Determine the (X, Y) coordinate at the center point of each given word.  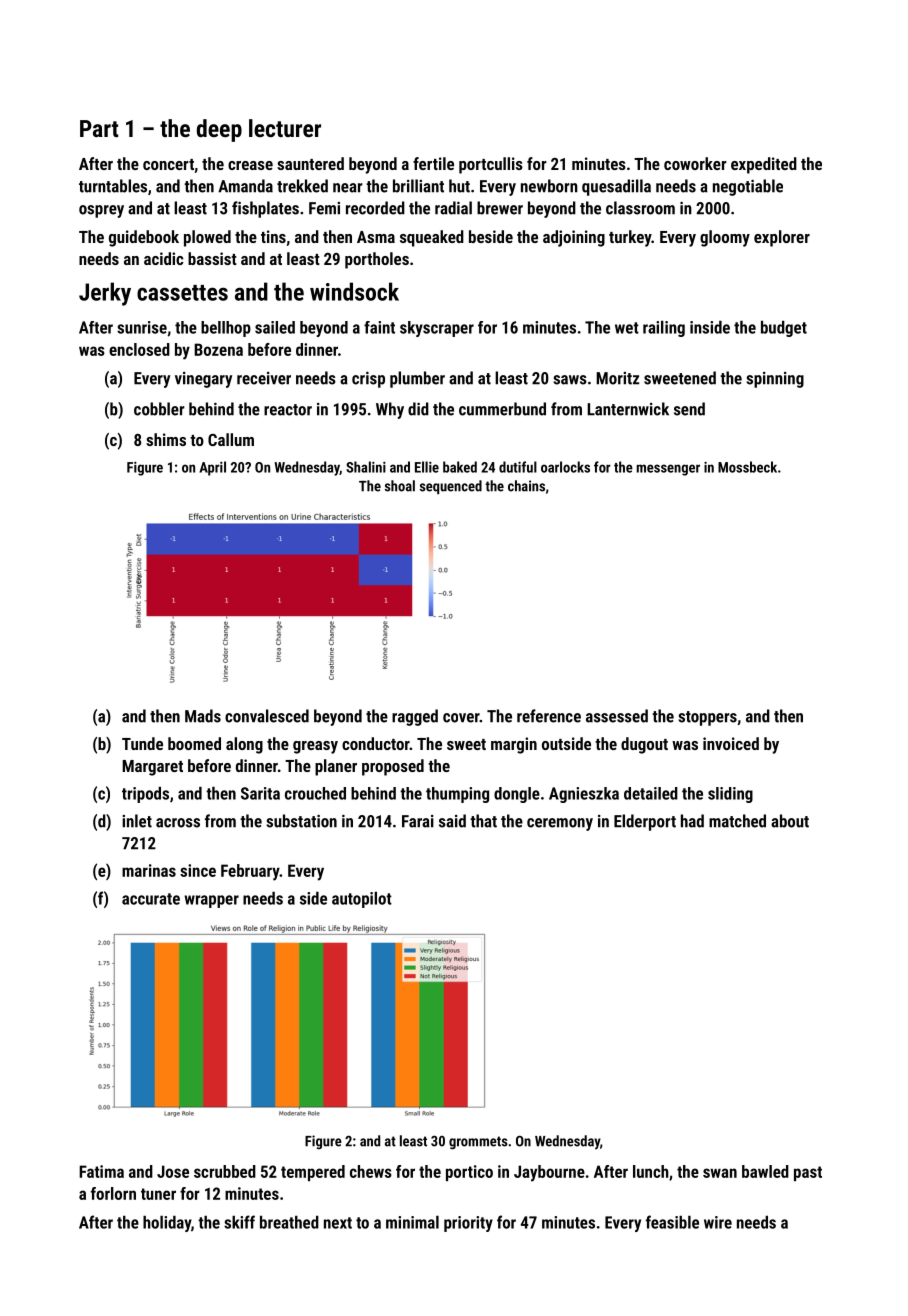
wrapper (211, 901)
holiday (167, 1224)
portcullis (491, 165)
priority (468, 1224)
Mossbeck (747, 467)
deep (219, 130)
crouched (315, 793)
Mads (203, 716)
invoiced (731, 743)
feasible (672, 1222)
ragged (415, 717)
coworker (695, 163)
